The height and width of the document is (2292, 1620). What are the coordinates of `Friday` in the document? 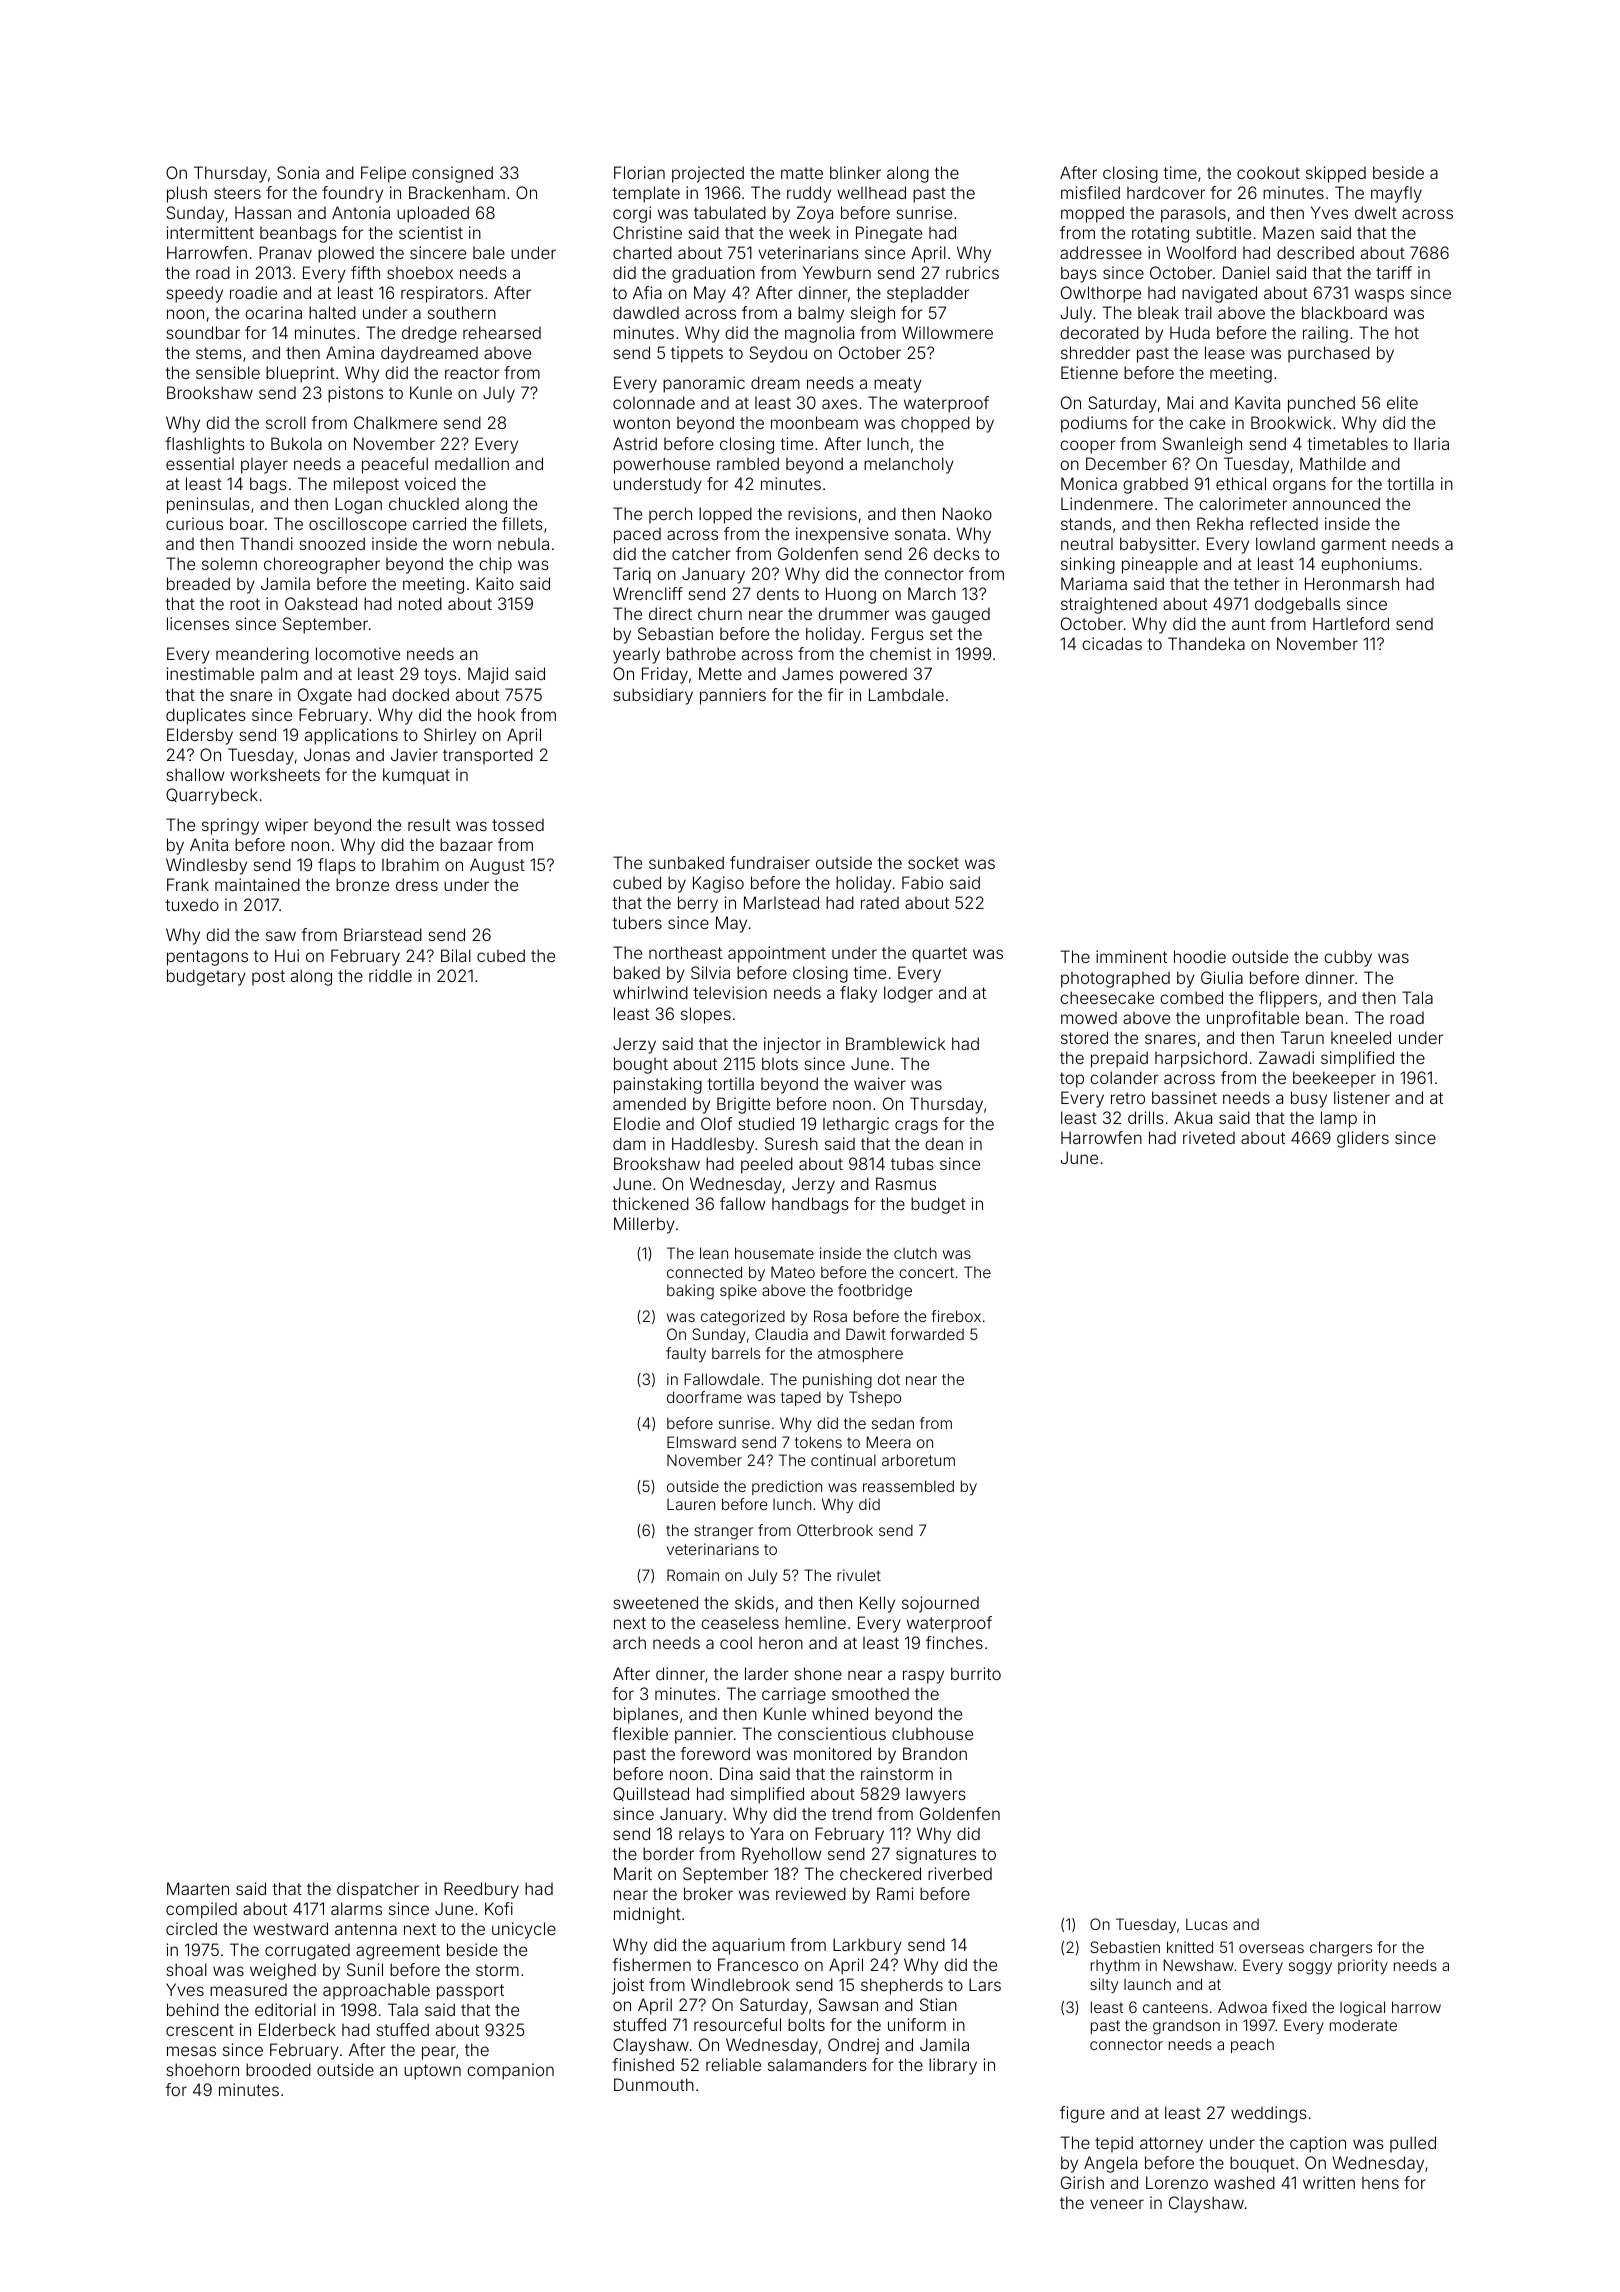 It's located at (665, 675).
